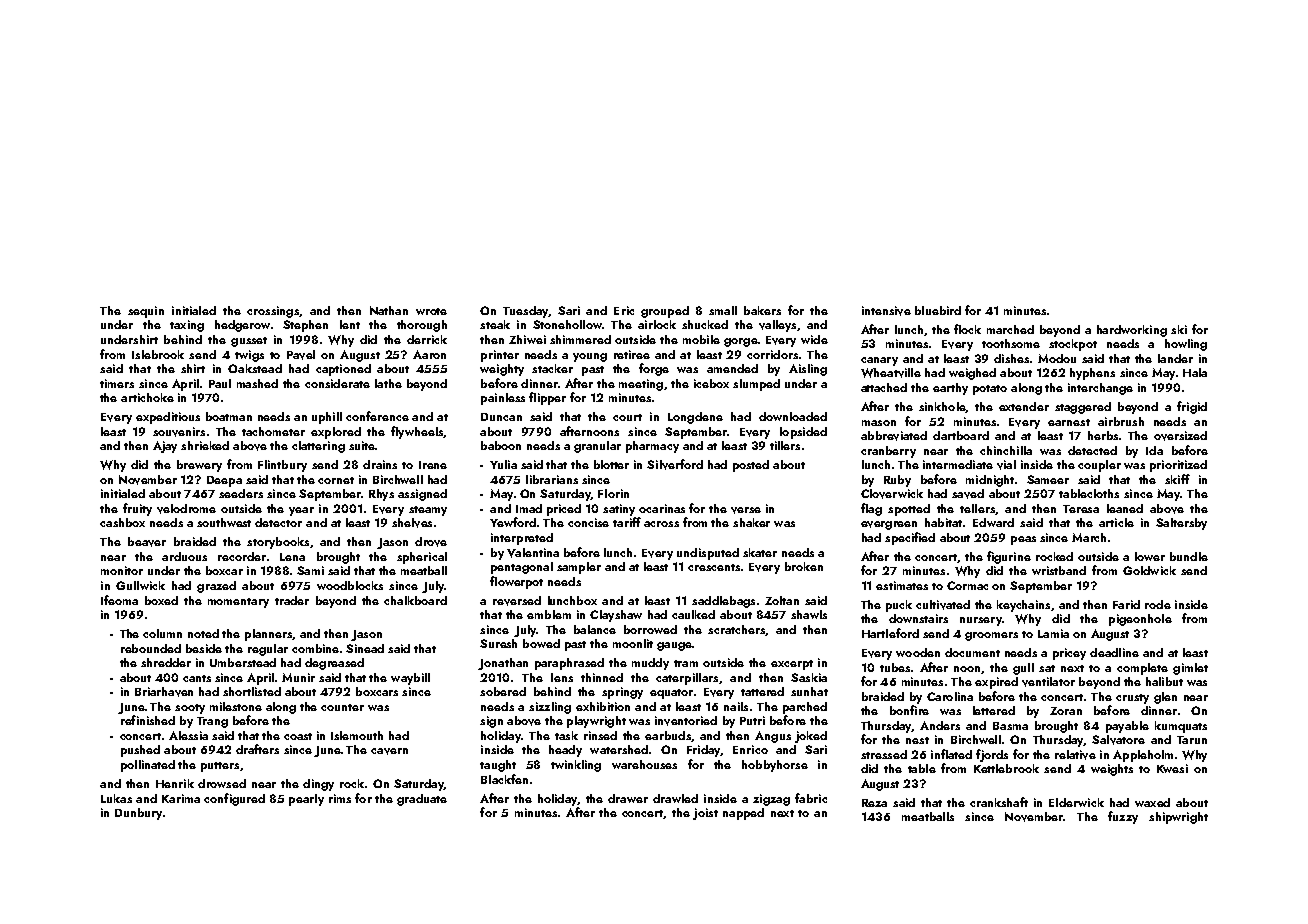  What do you see at coordinates (526, 312) in the image?
I see `Tuesday` at bounding box center [526, 312].
